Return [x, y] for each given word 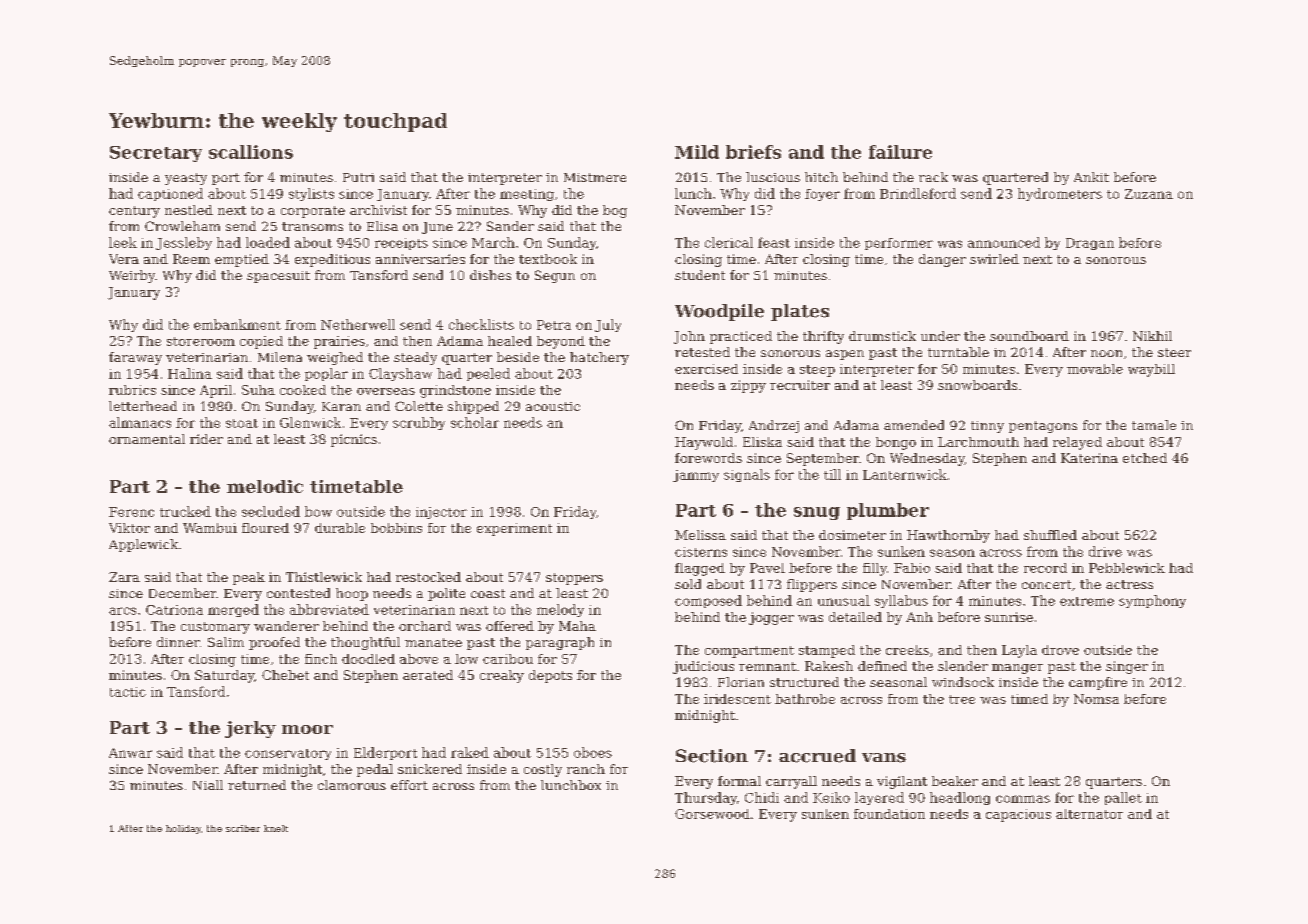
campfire [1098, 683]
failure [900, 152]
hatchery [599, 358]
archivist [378, 210]
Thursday [706, 798]
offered [510, 626]
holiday [183, 829]
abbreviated [329, 609]
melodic [265, 486]
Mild [697, 152]
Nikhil [1152, 336]
